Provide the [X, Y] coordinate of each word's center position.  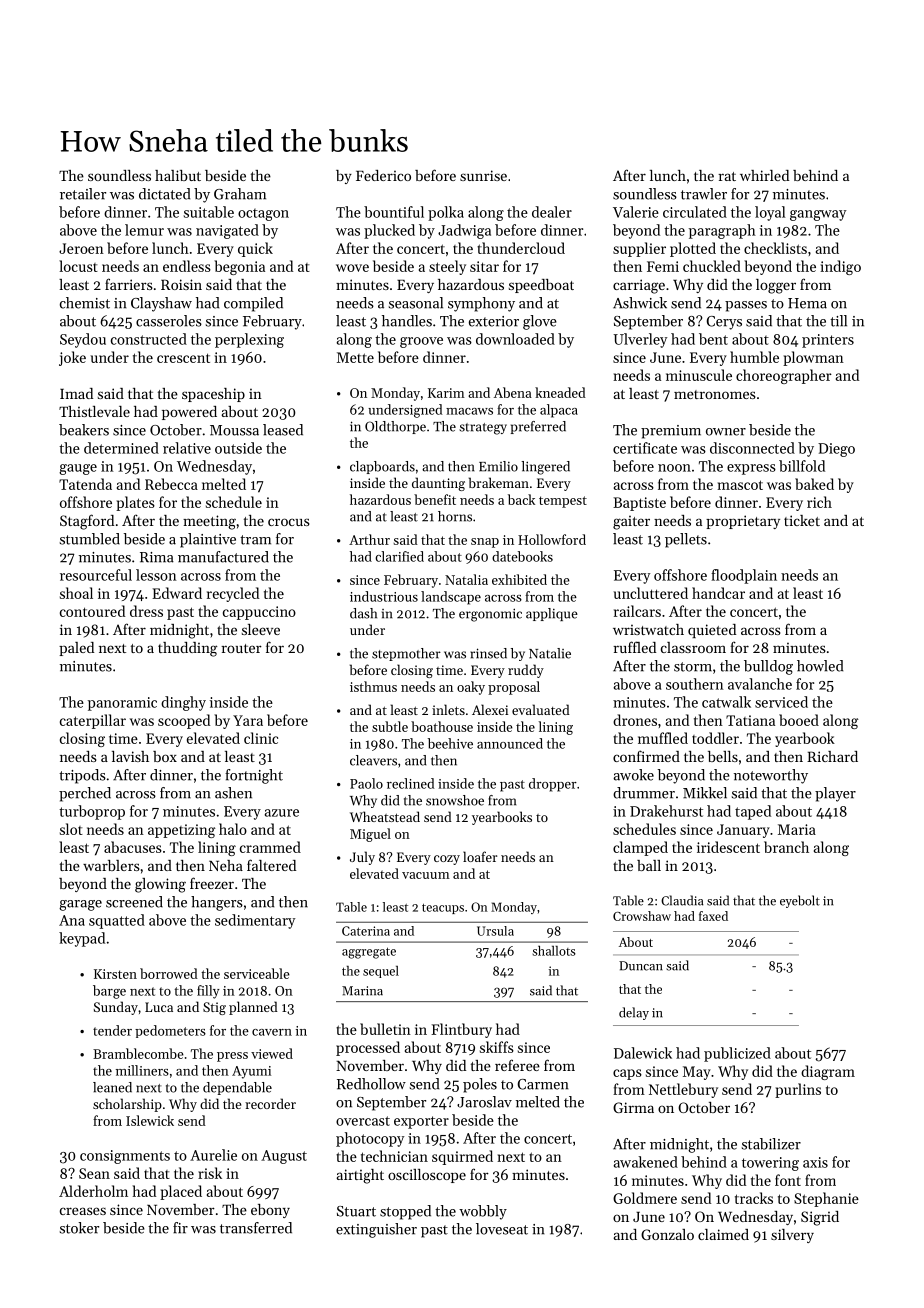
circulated [695, 212]
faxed [713, 916]
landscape [451, 598]
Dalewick [643, 1053]
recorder [270, 1103]
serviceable [257, 973]
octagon [263, 215]
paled [76, 649]
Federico [383, 175]
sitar [484, 266]
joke [72, 358]
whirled [764, 175]
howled [820, 666]
